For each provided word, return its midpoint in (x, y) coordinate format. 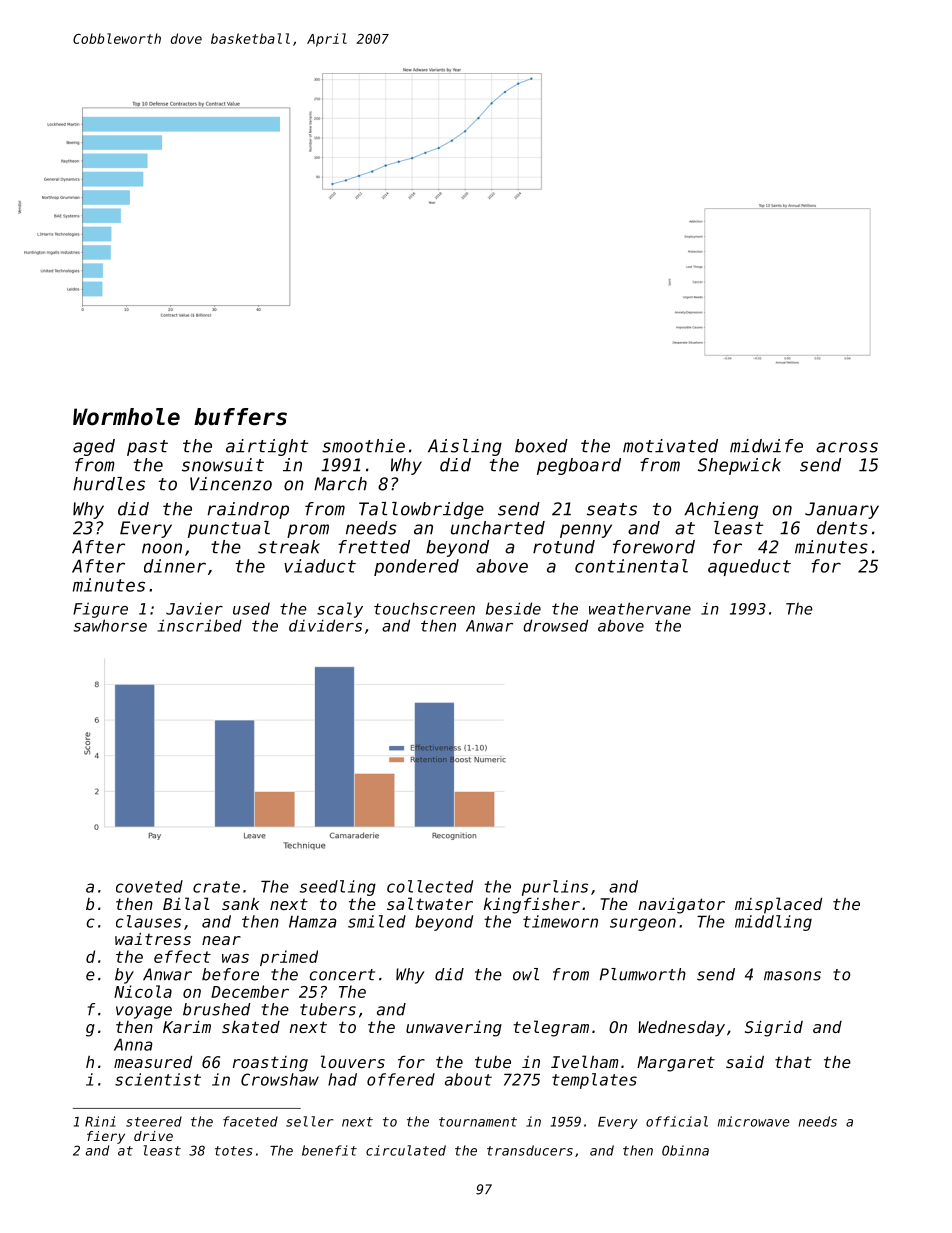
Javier (194, 608)
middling (773, 923)
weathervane (640, 608)
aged (94, 447)
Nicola (143, 991)
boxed (541, 446)
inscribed (200, 625)
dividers (325, 625)
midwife (766, 446)
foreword (654, 547)
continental (631, 566)
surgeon (643, 924)
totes (234, 1151)
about (468, 1079)
